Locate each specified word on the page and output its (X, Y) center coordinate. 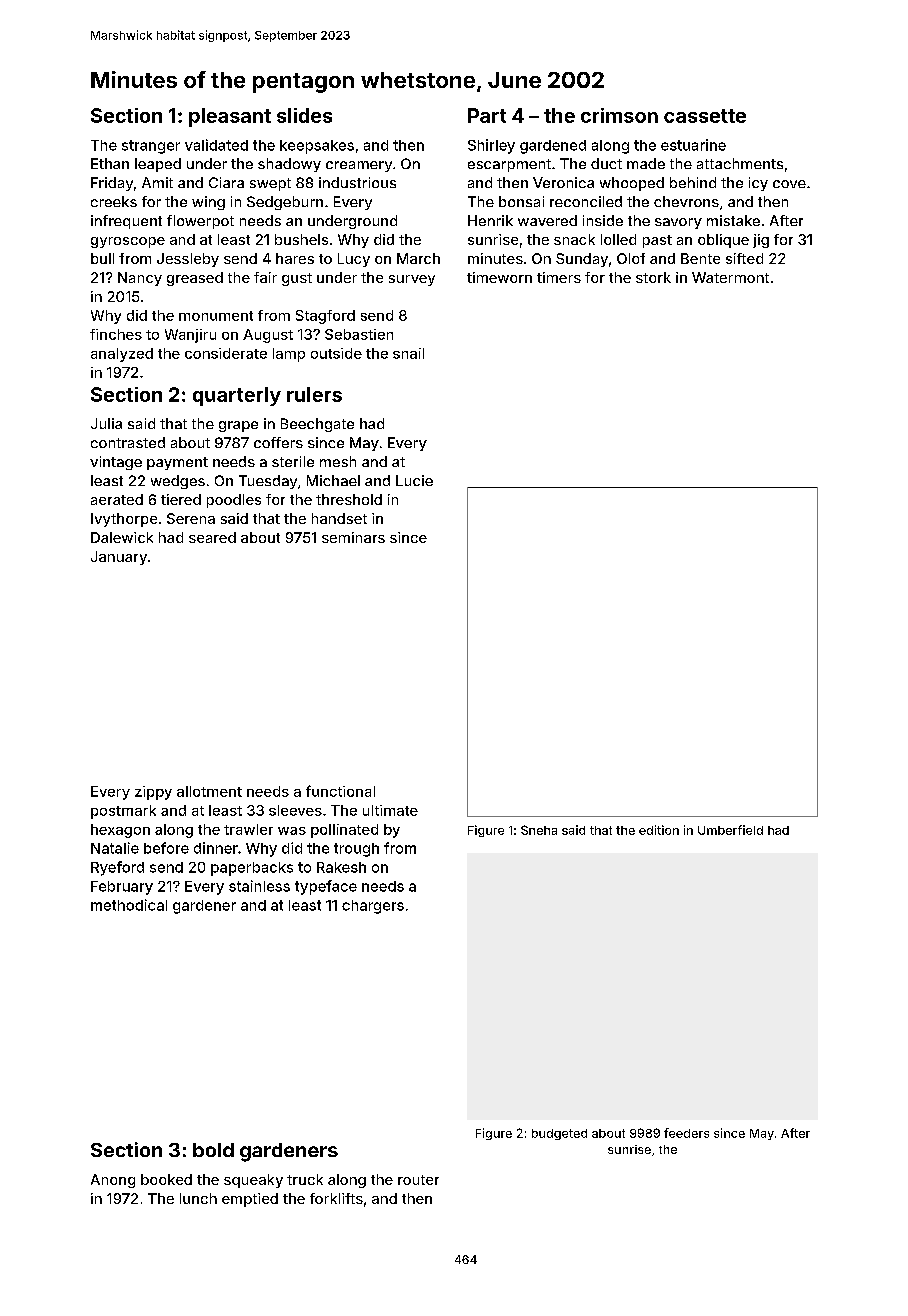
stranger (151, 147)
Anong (113, 1181)
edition (659, 830)
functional (340, 791)
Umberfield (730, 830)
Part (487, 115)
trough (356, 850)
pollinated (344, 831)
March (418, 258)
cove (789, 184)
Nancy (140, 279)
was (292, 831)
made (646, 163)
